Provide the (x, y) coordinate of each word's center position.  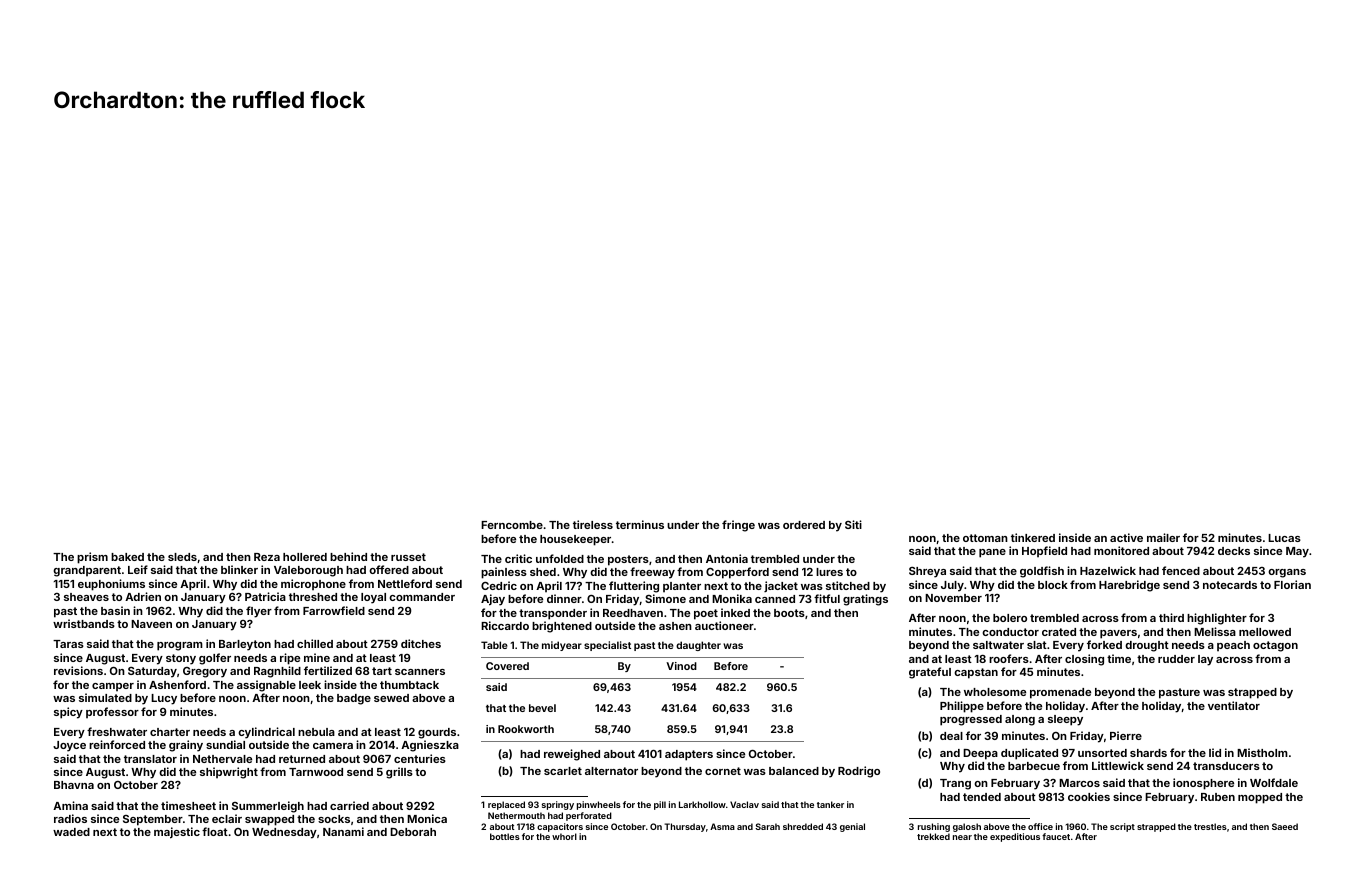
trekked (933, 836)
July (952, 586)
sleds (182, 557)
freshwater (117, 731)
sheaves (86, 597)
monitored (1121, 550)
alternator (611, 771)
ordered (804, 525)
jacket (781, 586)
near (962, 837)
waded (71, 832)
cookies (1089, 796)
